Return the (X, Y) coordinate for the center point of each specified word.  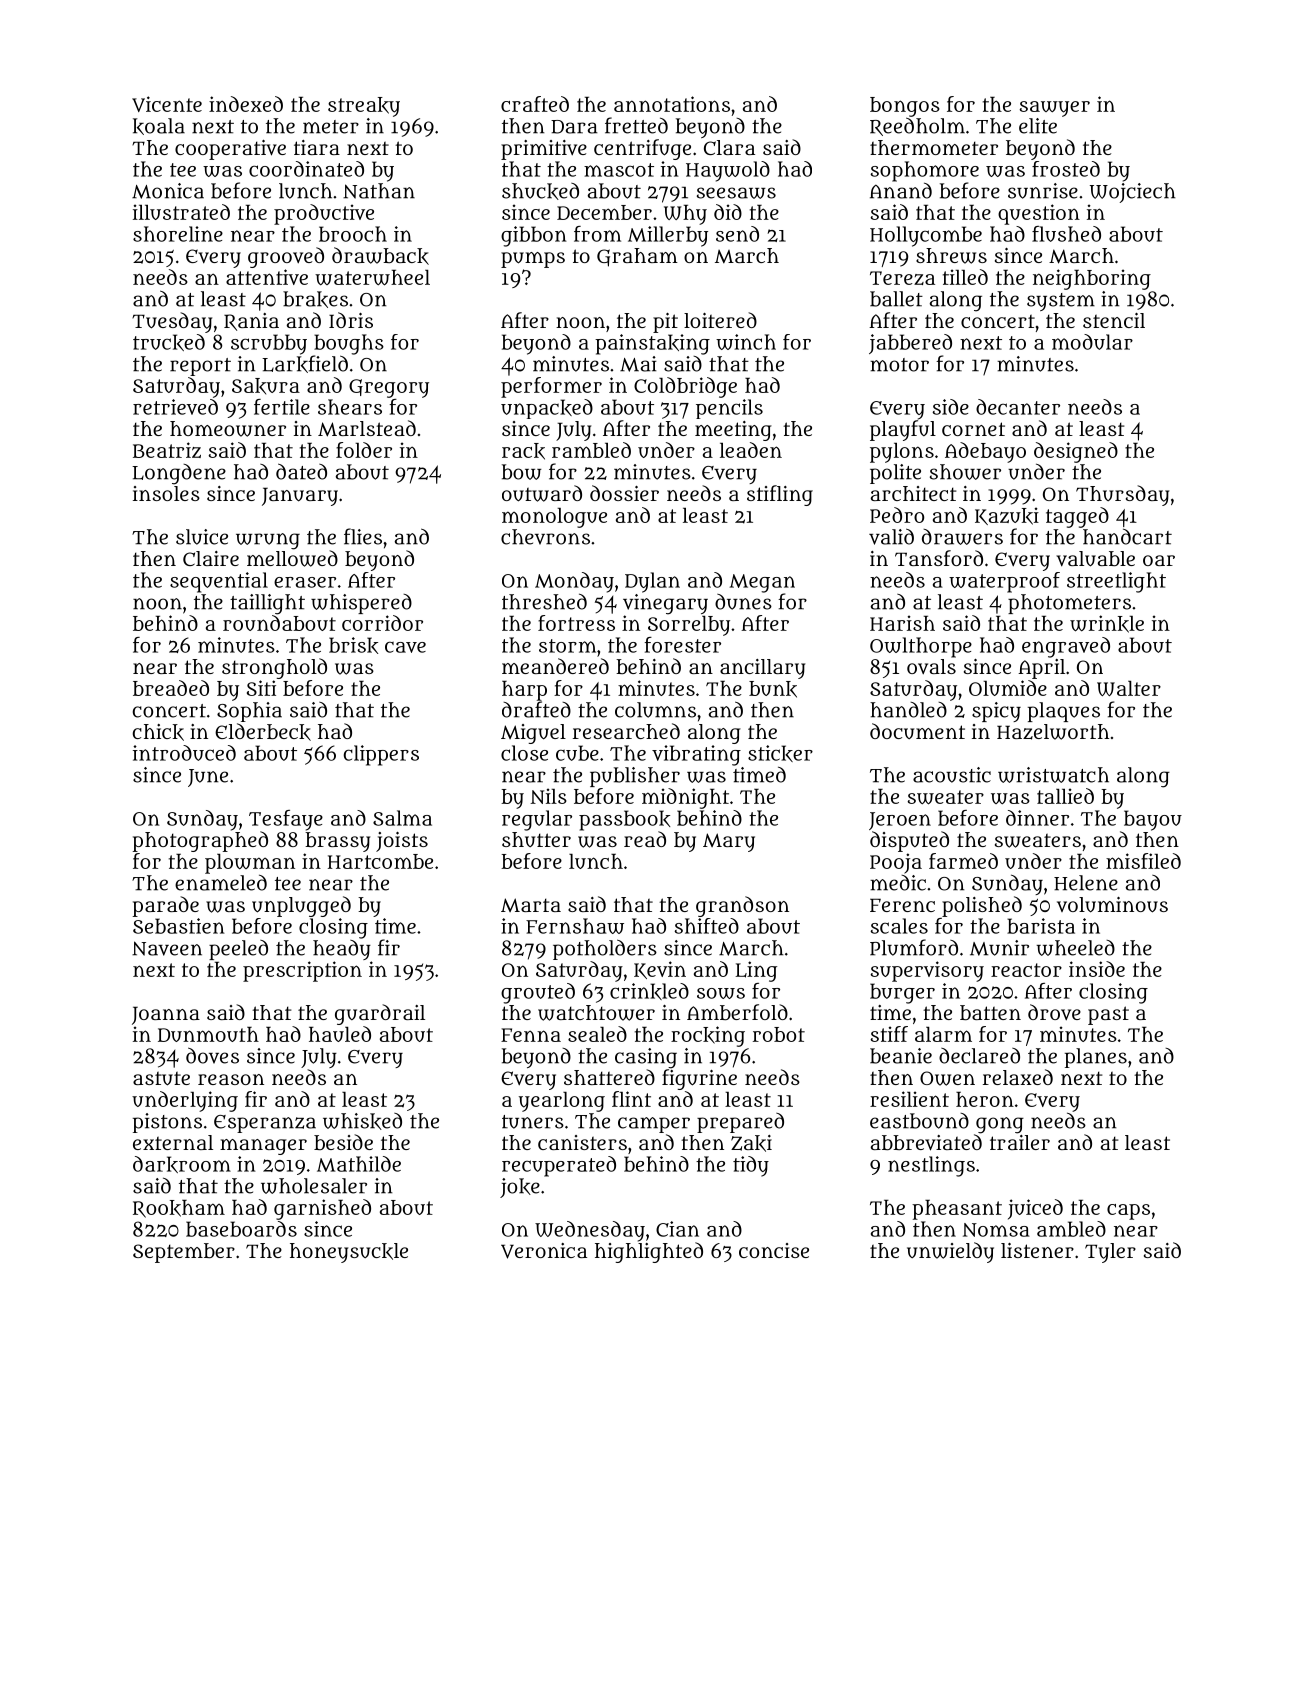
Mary (729, 842)
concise (774, 1250)
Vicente (167, 104)
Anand (901, 191)
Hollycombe (926, 236)
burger (902, 993)
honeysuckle (349, 1253)
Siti (261, 688)
